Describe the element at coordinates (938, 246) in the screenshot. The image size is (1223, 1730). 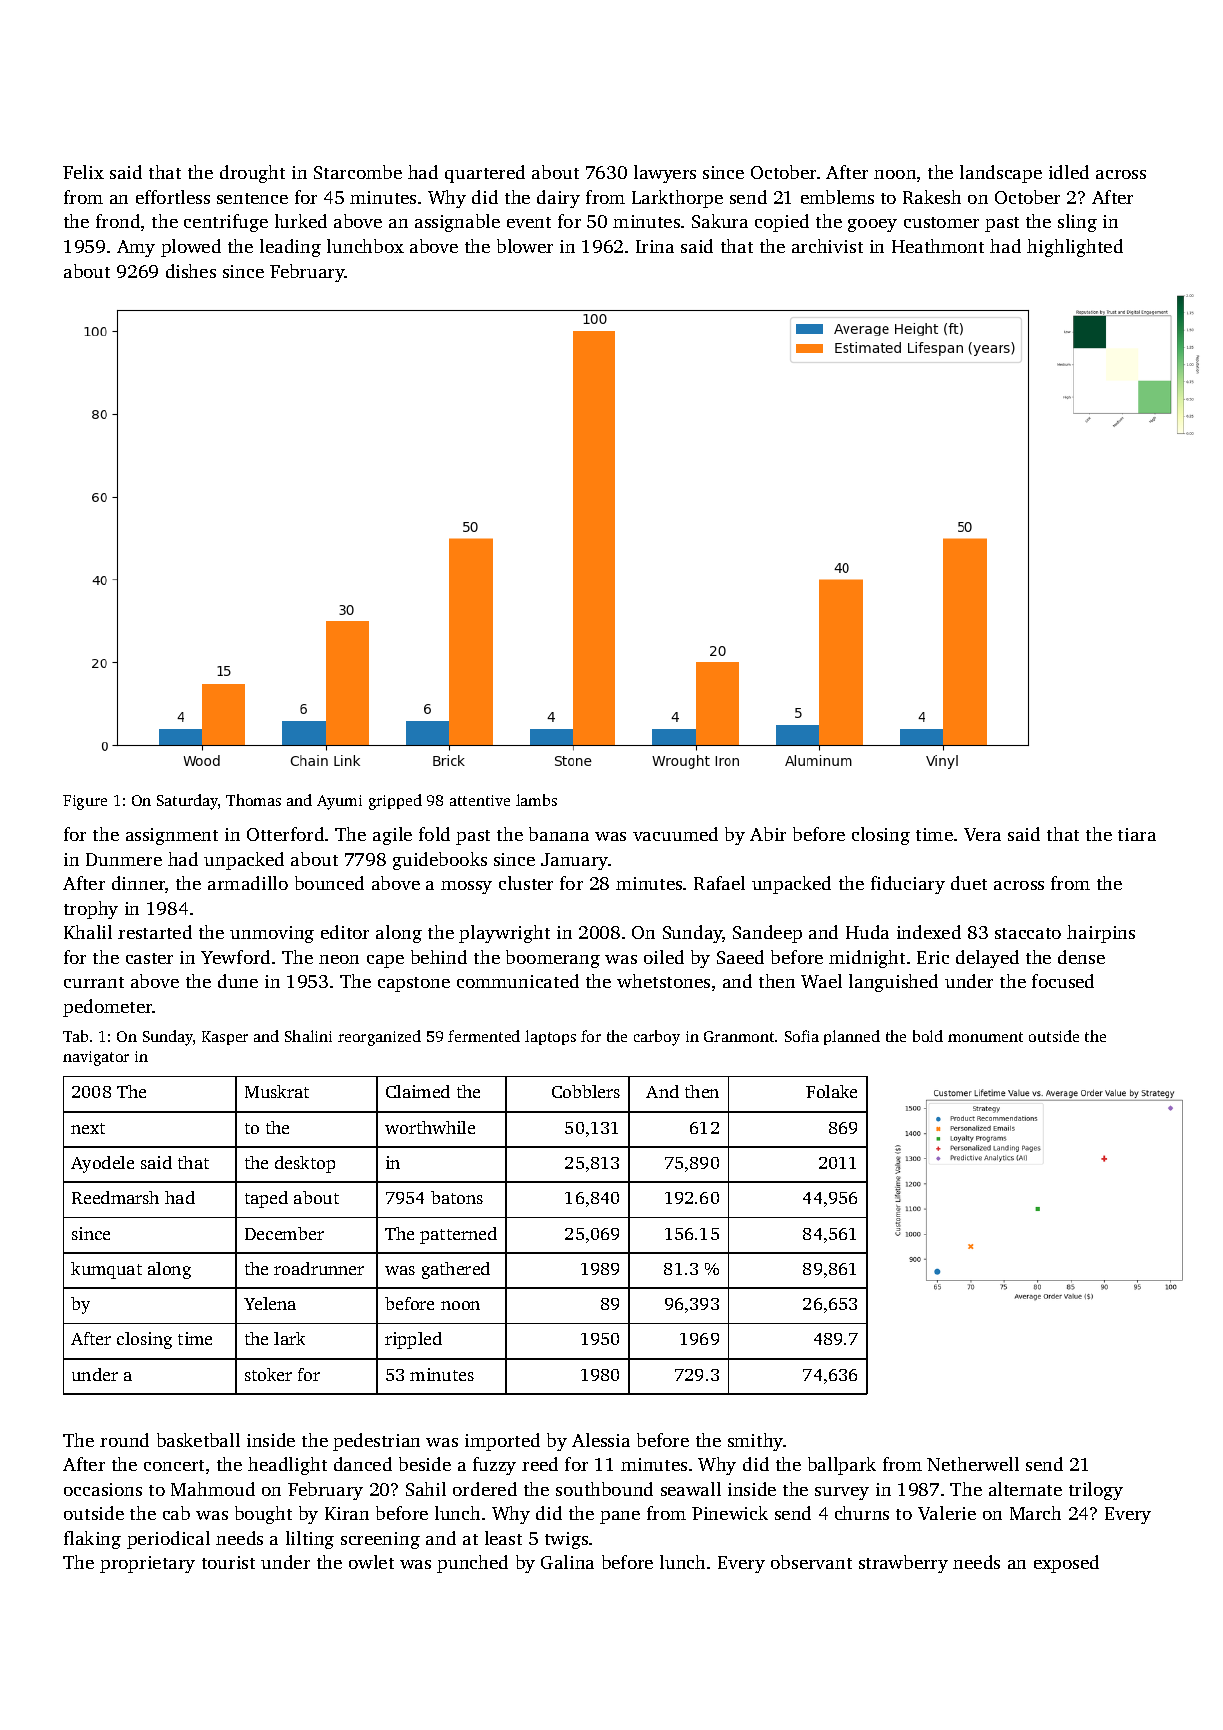
I see `Heathmont` at that location.
